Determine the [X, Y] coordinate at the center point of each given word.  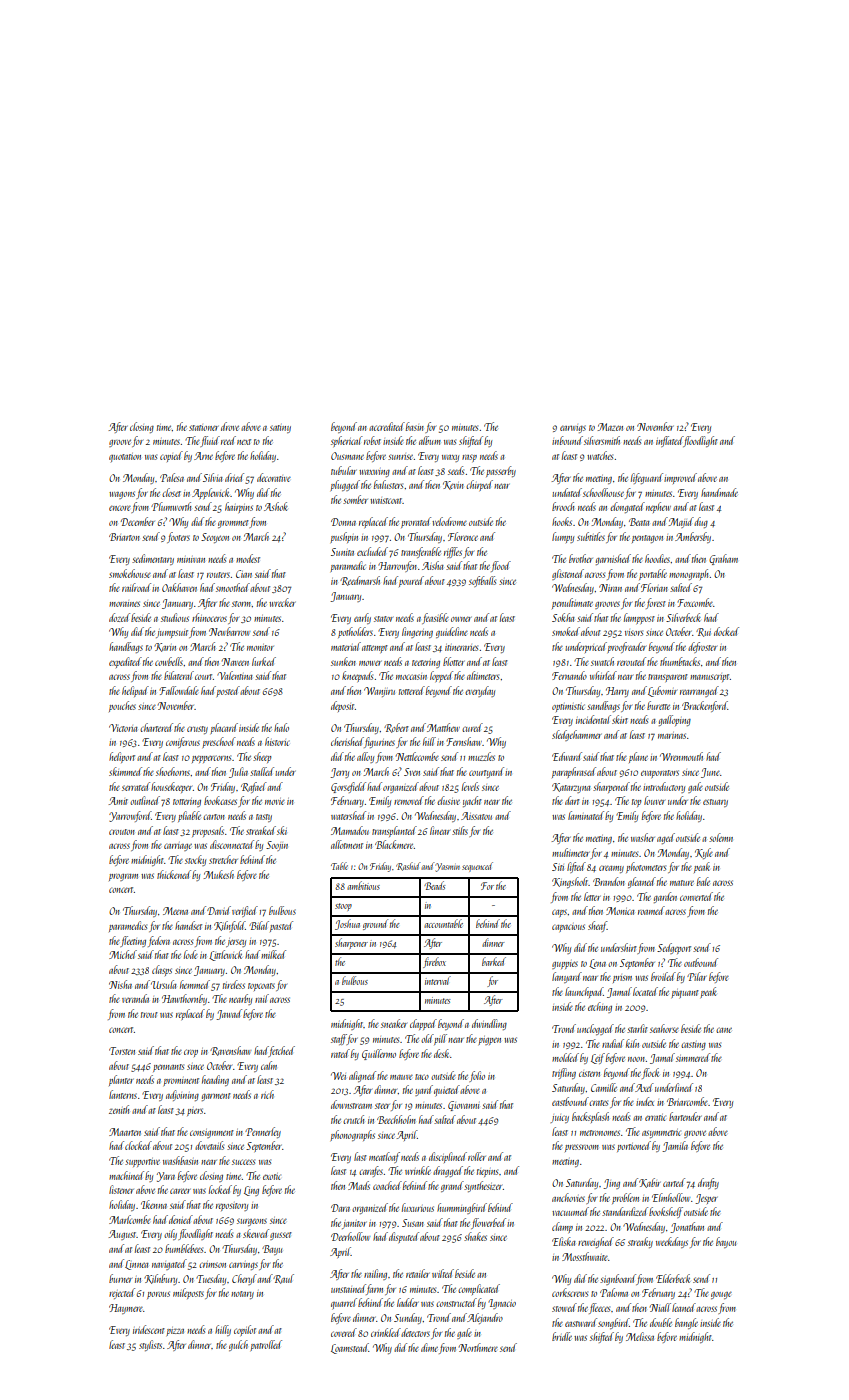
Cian [244, 574]
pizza [175, 1331]
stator [383, 619]
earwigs [573, 429]
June [710, 773]
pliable [189, 816]
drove [230, 426]
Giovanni [463, 1106]
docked [726, 631]
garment [216, 1097]
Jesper [706, 1199]
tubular [344, 470]
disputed [404, 1237]
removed [409, 800]
